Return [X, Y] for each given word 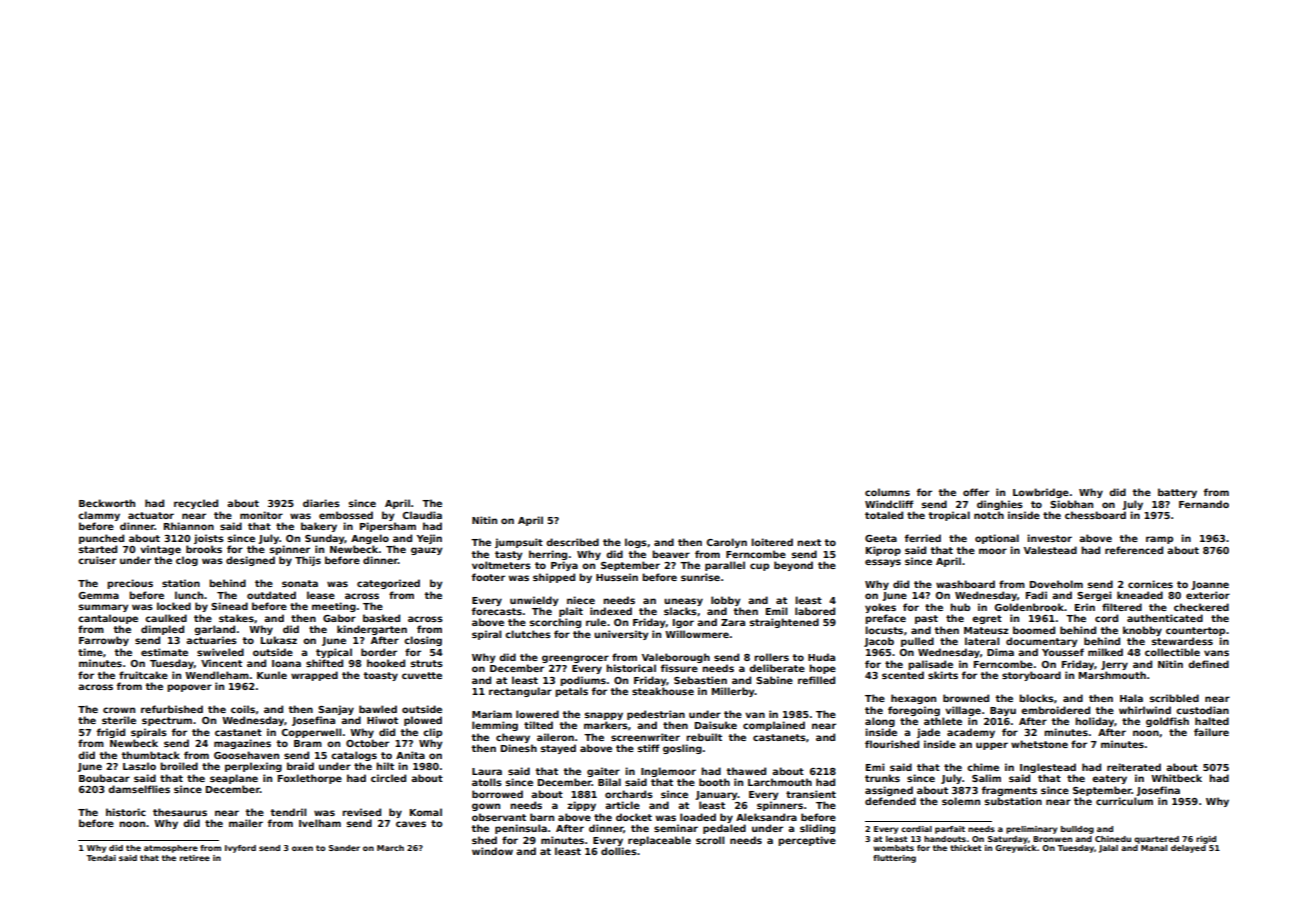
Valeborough [676, 658]
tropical [949, 516]
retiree [195, 858]
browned [966, 698]
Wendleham [217, 675]
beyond [793, 566]
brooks [204, 549]
